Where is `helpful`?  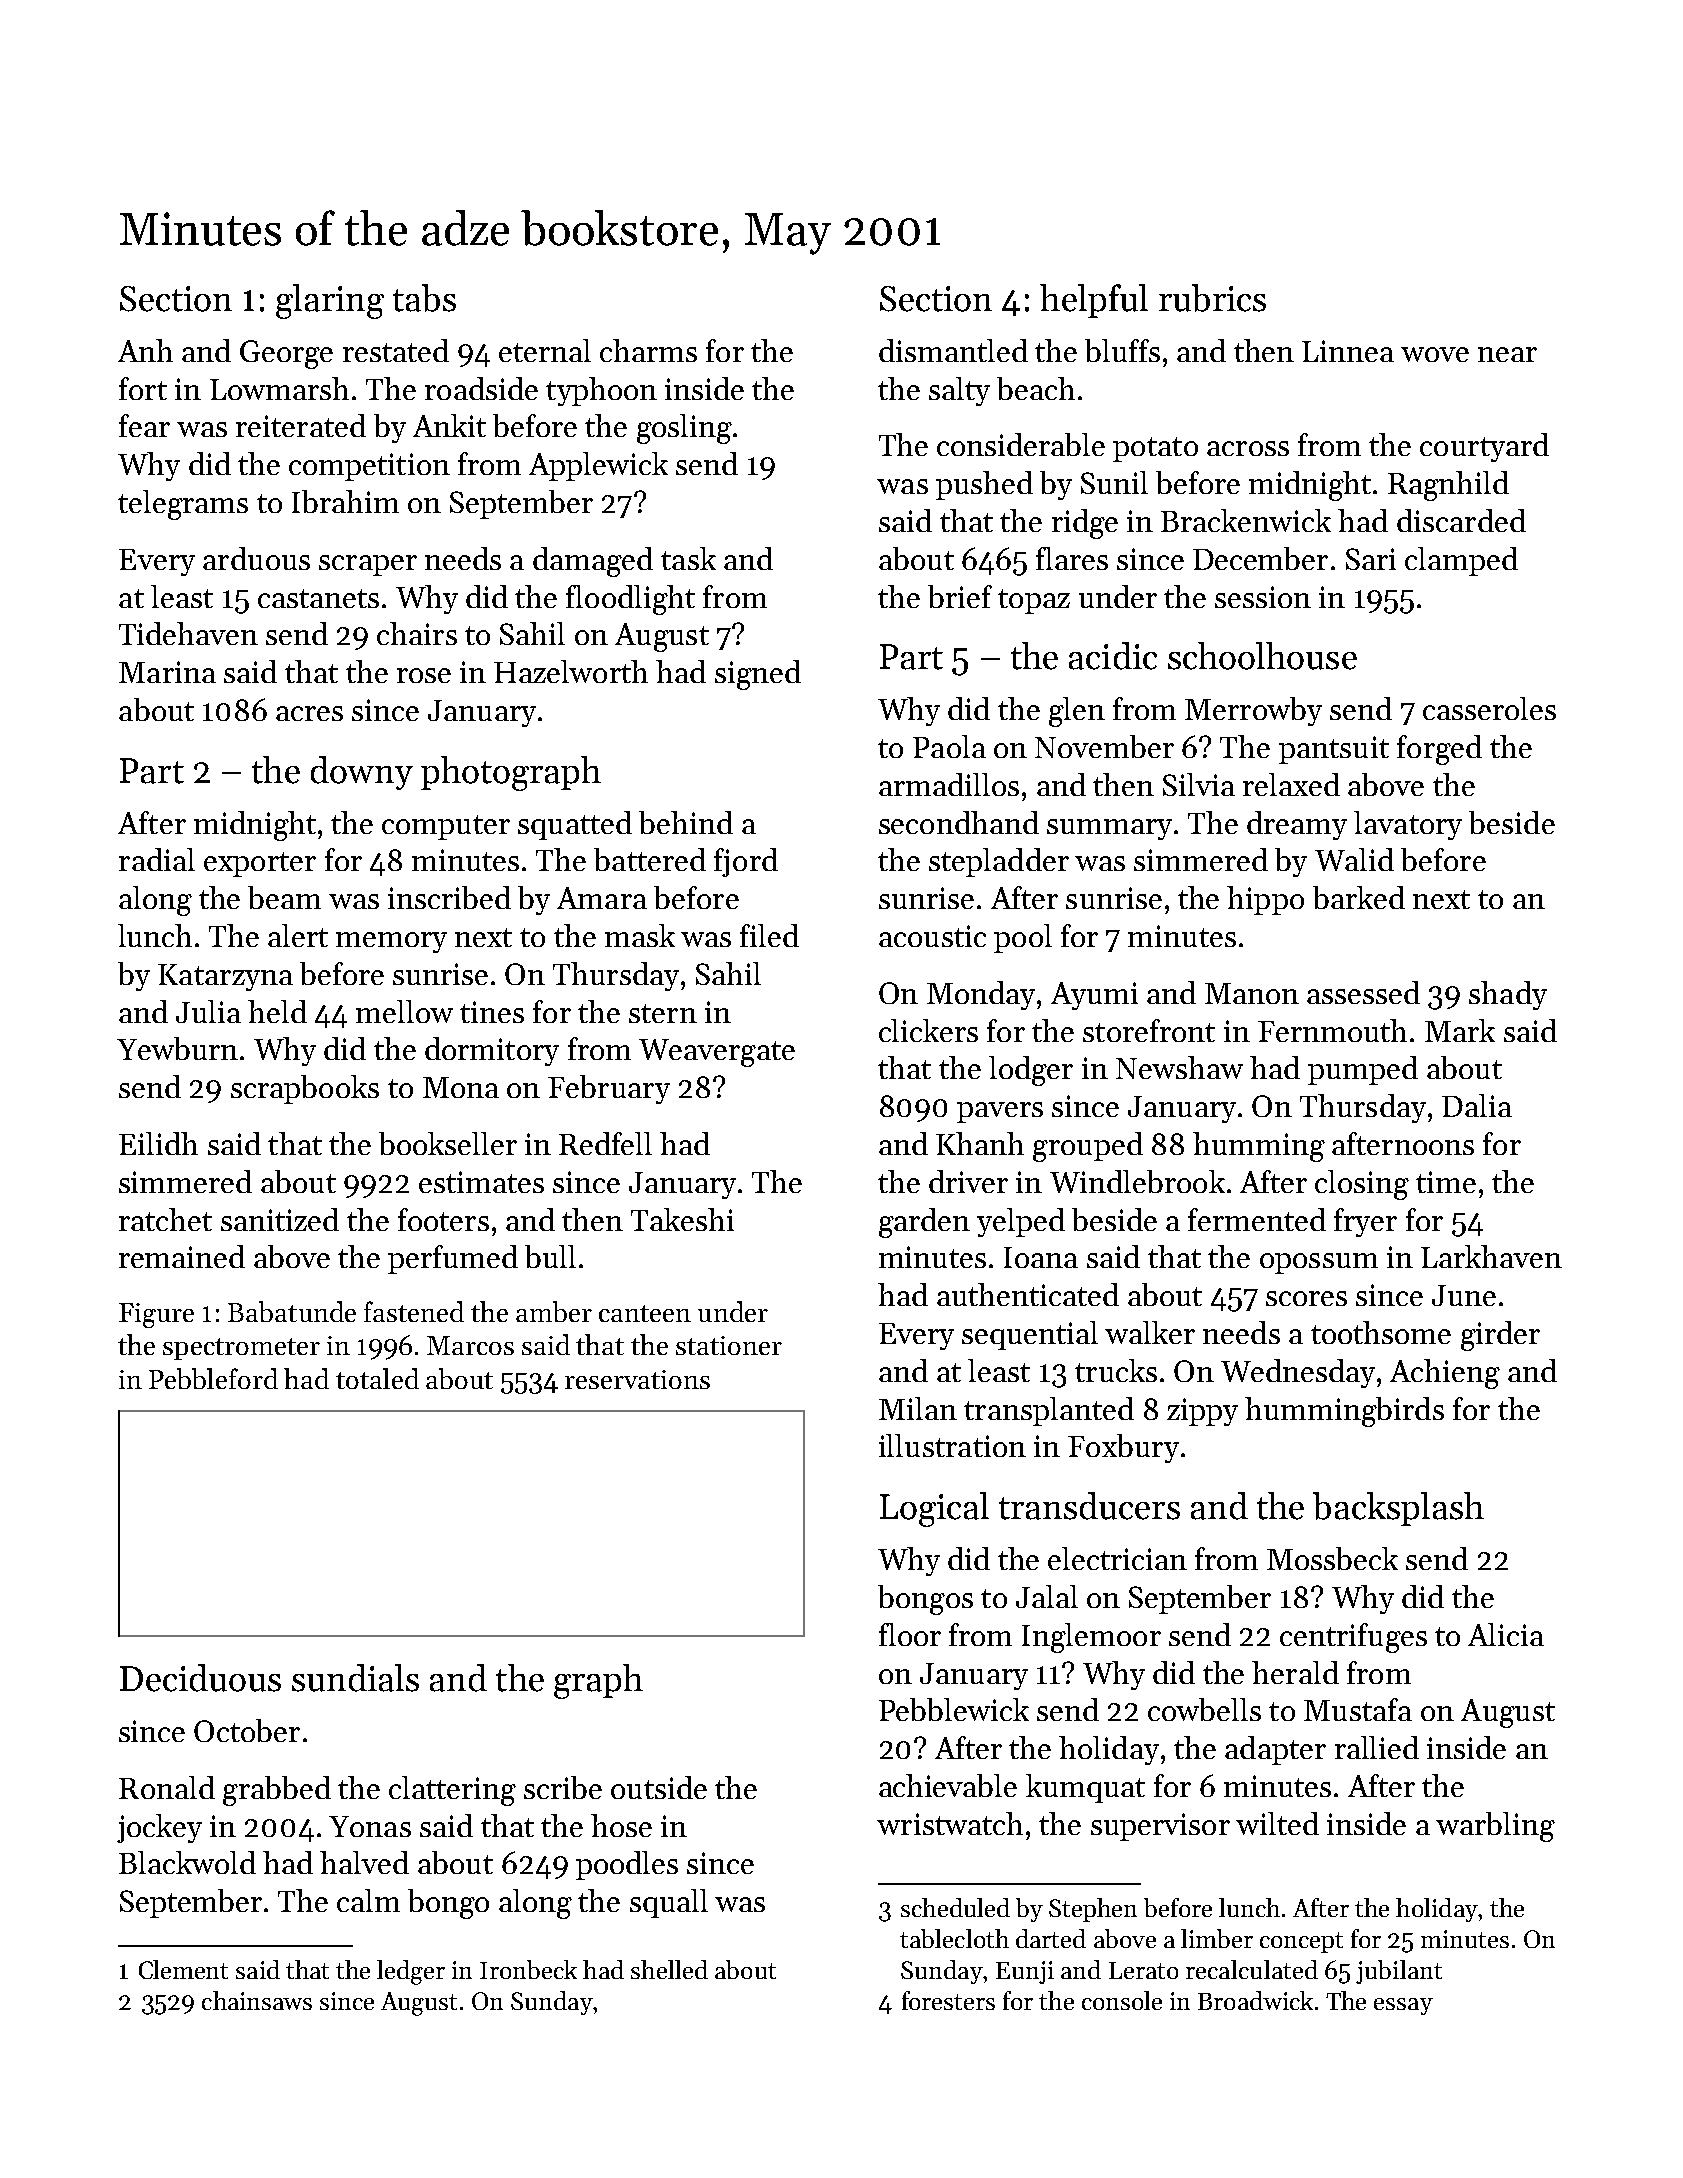
helpful is located at coordinates (1094, 301).
